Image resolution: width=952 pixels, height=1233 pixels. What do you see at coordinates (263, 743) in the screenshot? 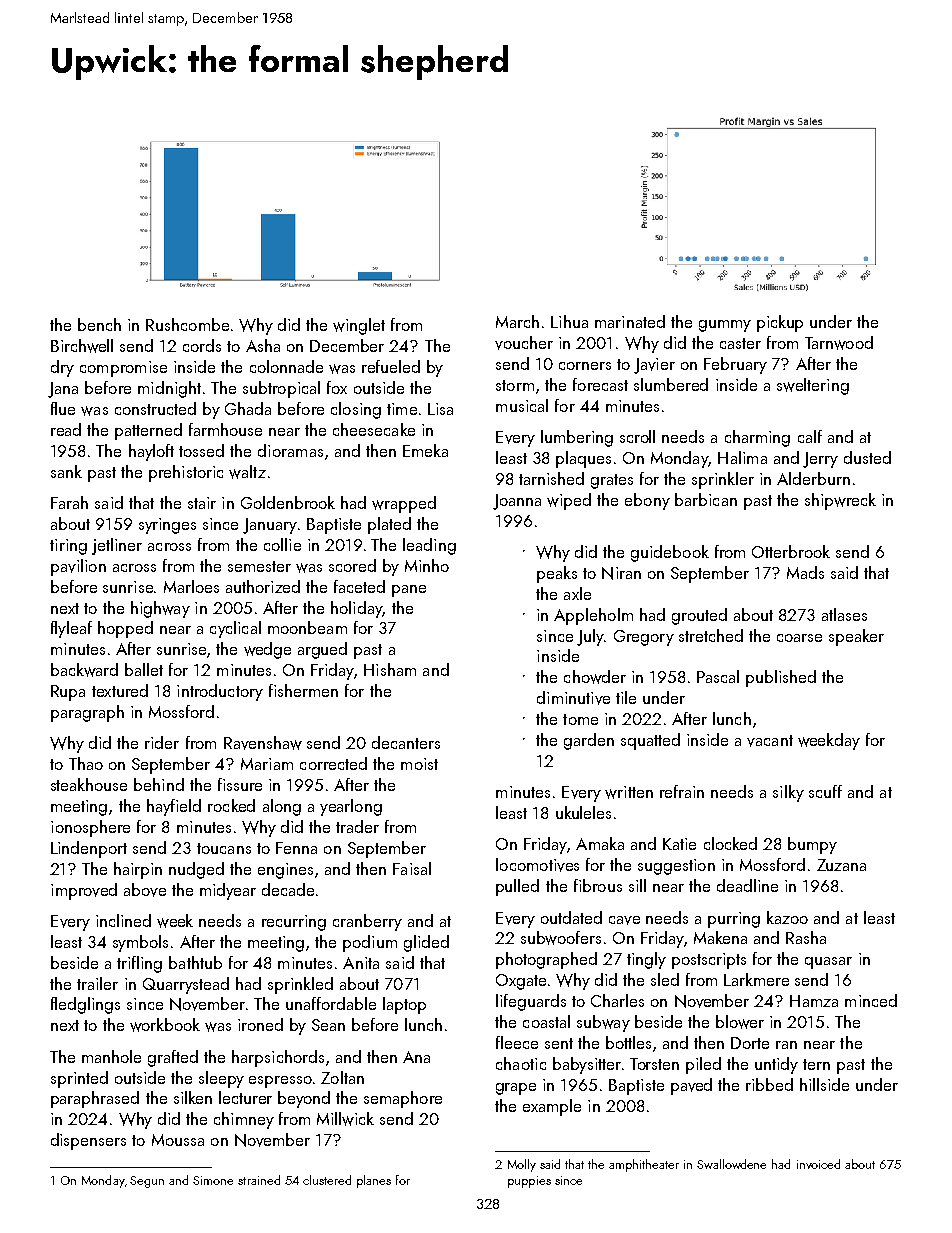
I see `Ravenshaw` at bounding box center [263, 743].
